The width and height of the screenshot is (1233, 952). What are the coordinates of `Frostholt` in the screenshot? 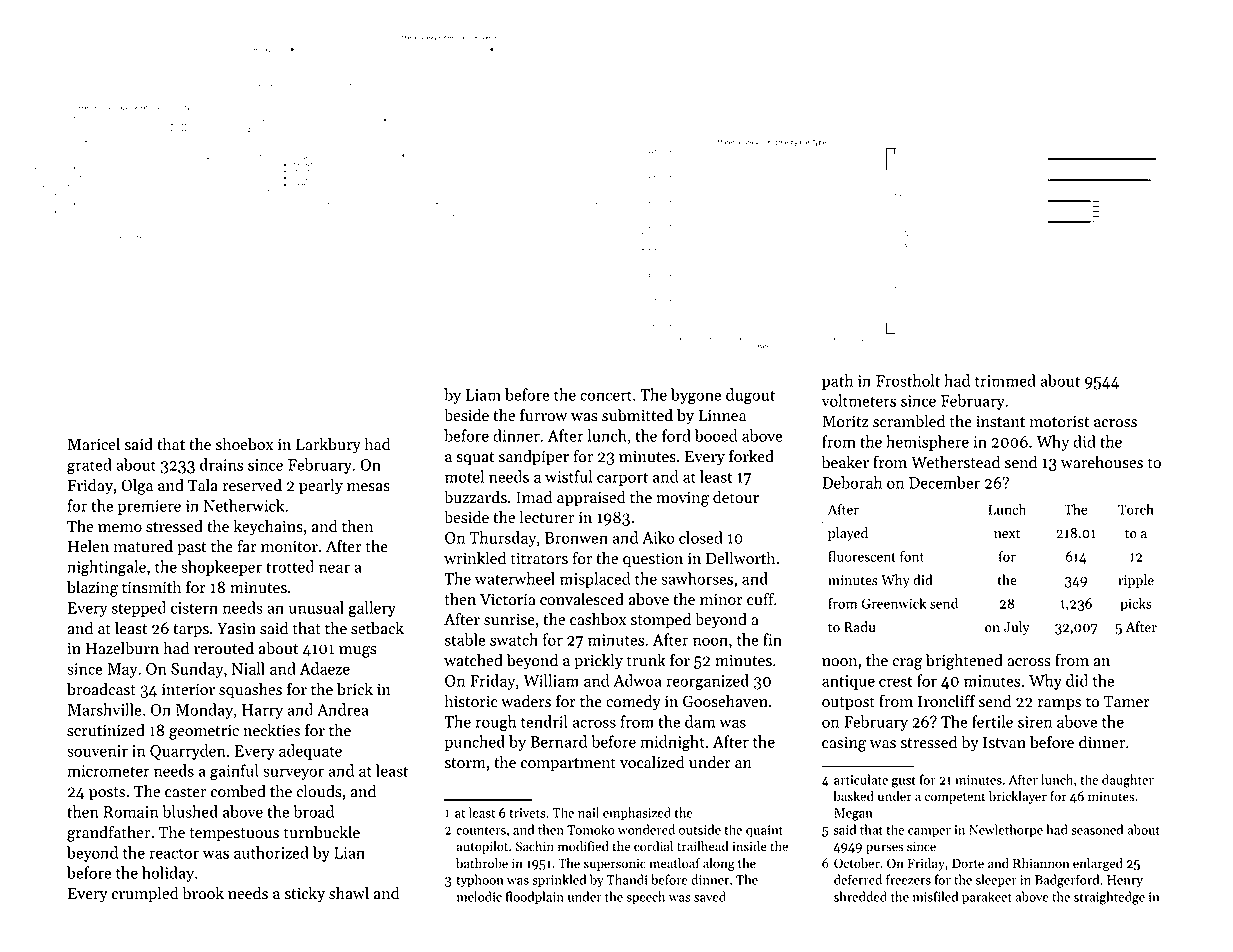 It's located at (908, 380).
